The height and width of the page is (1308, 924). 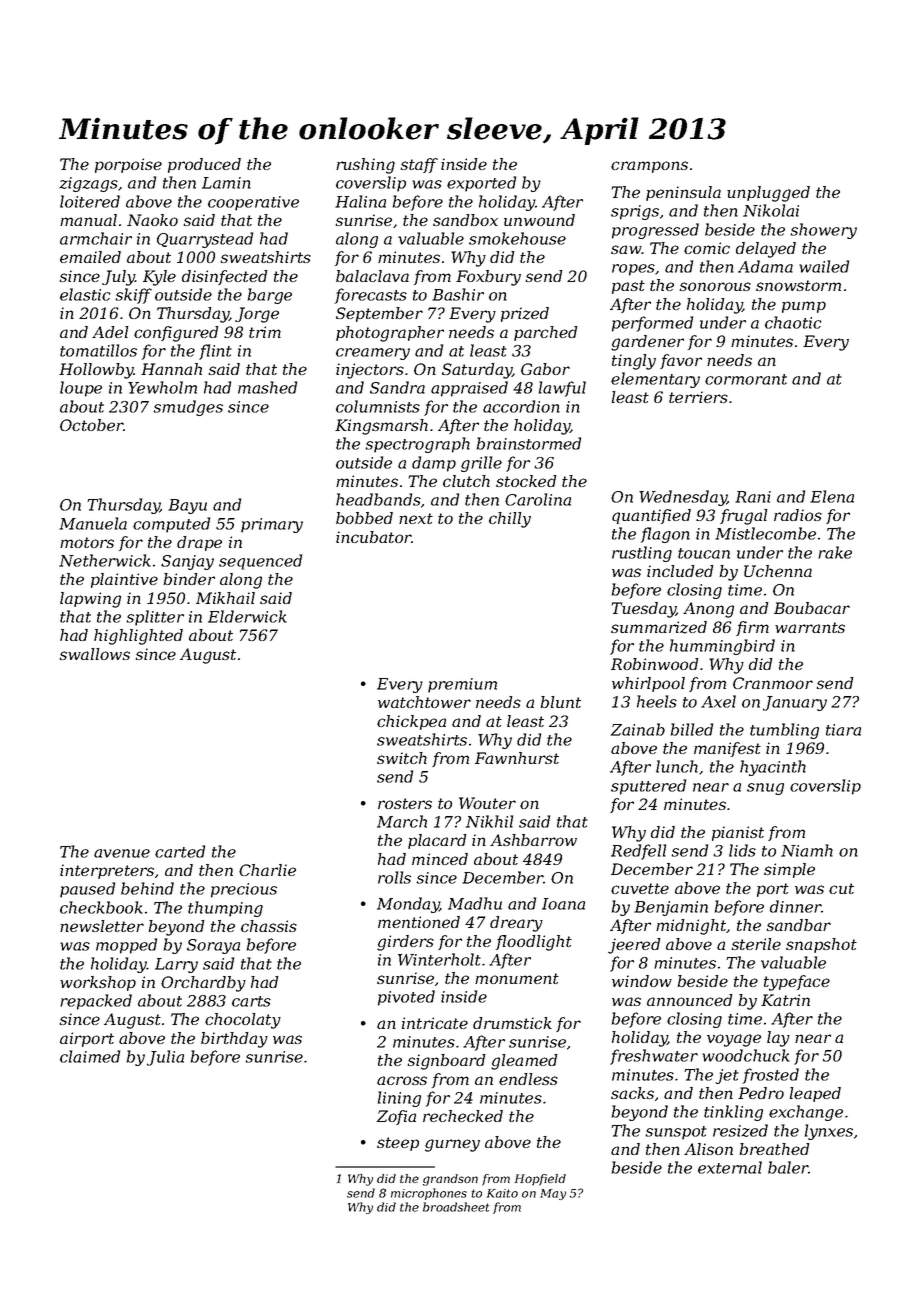 What do you see at coordinates (251, 1001) in the page?
I see `carts` at bounding box center [251, 1001].
